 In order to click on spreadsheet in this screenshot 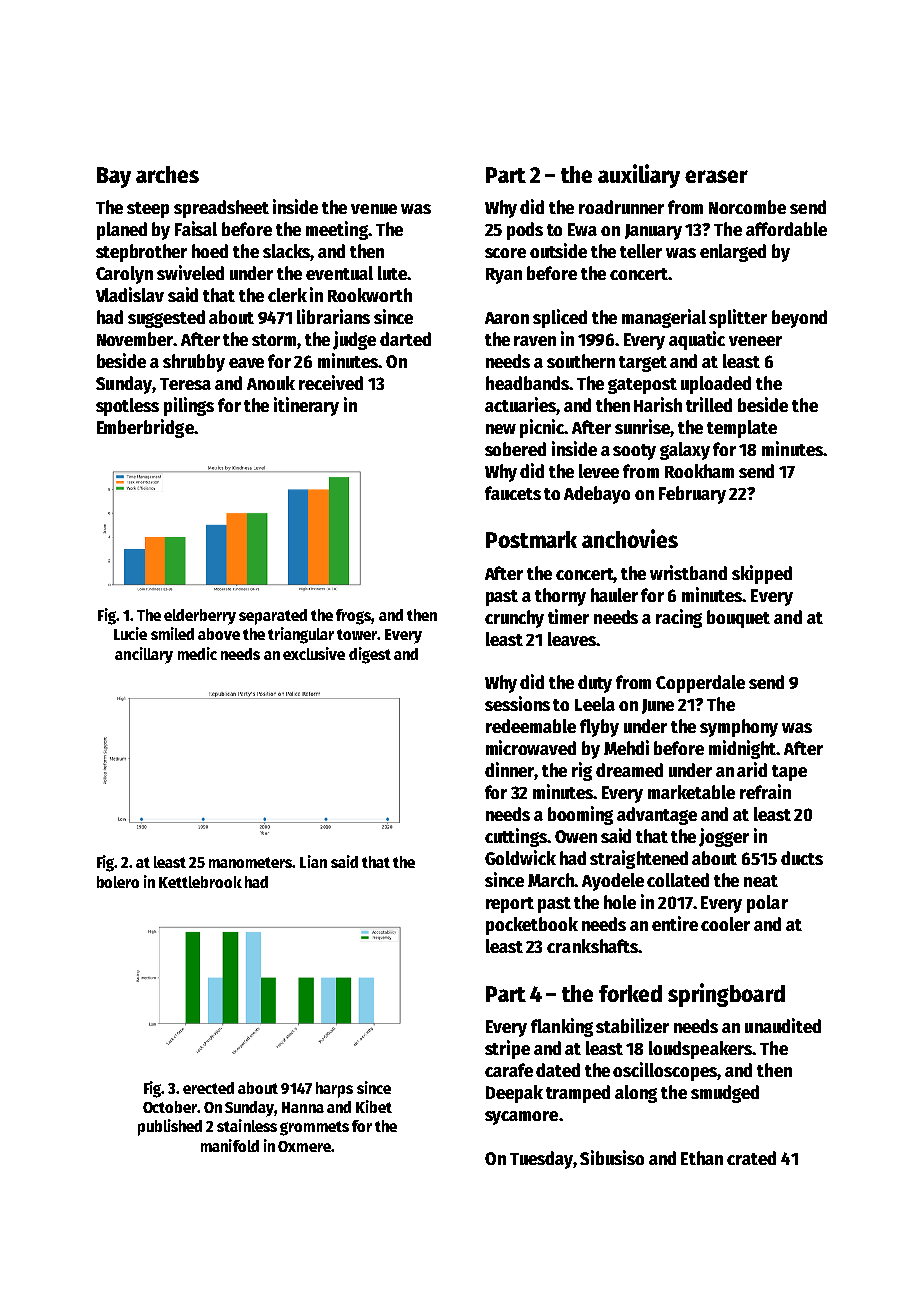, I will do `click(221, 209)`.
